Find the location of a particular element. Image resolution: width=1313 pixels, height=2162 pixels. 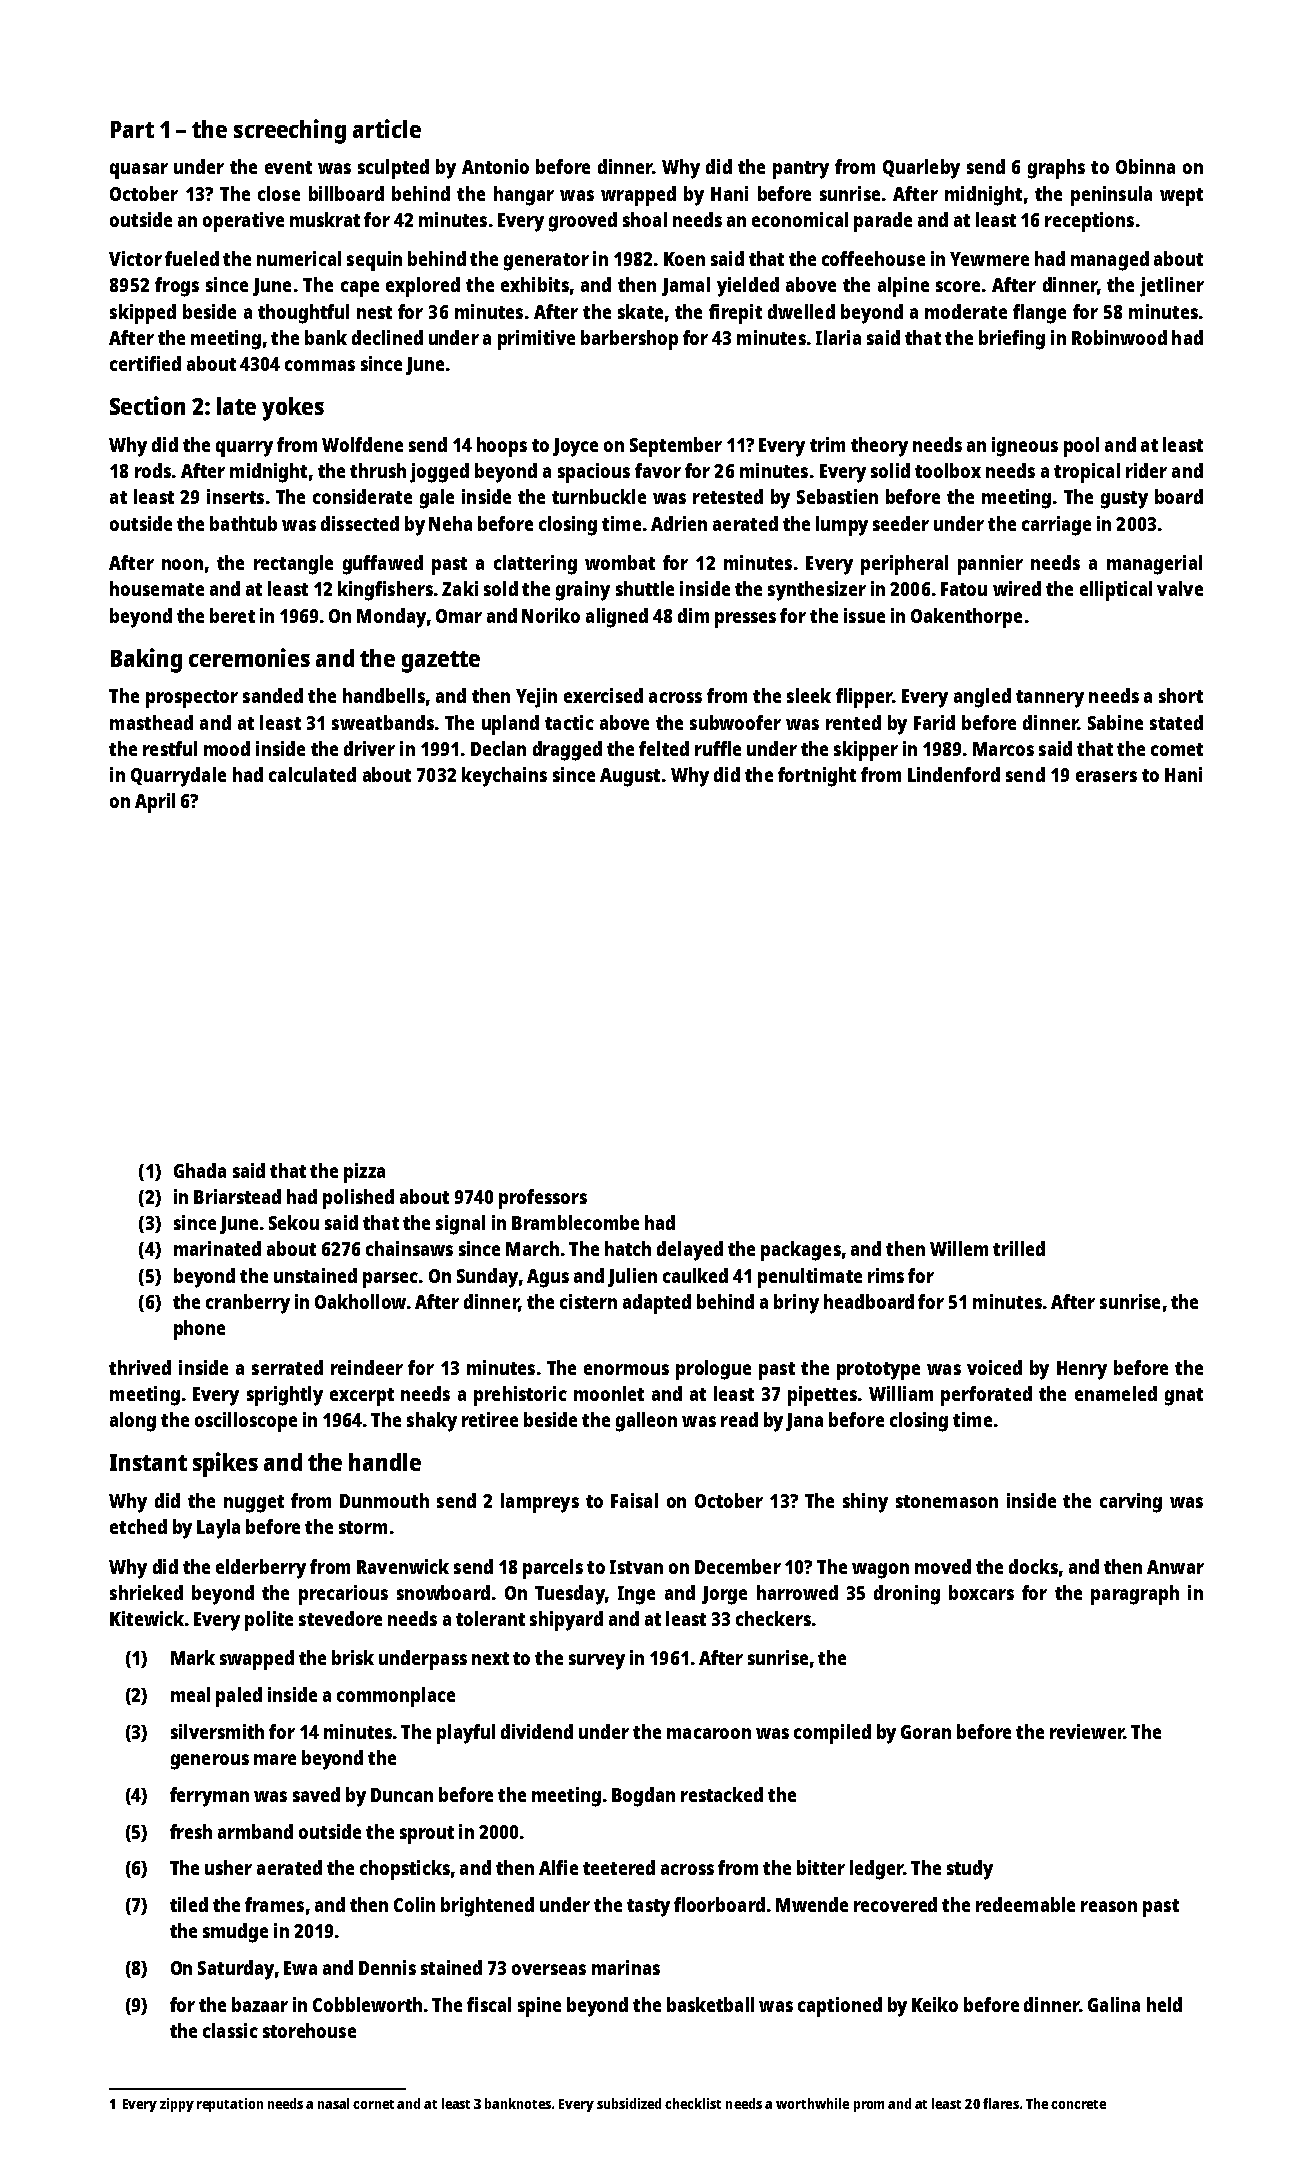

jogged is located at coordinates (439, 473).
